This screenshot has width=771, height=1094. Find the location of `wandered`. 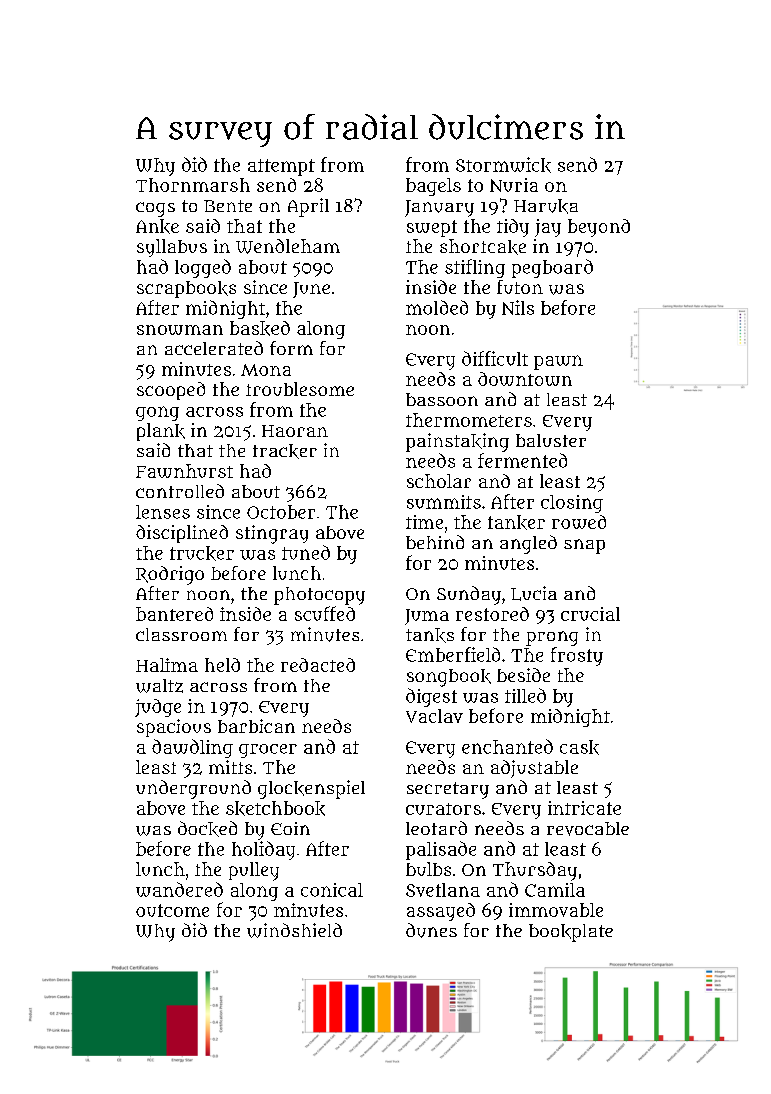

wandered is located at coordinates (179, 889).
